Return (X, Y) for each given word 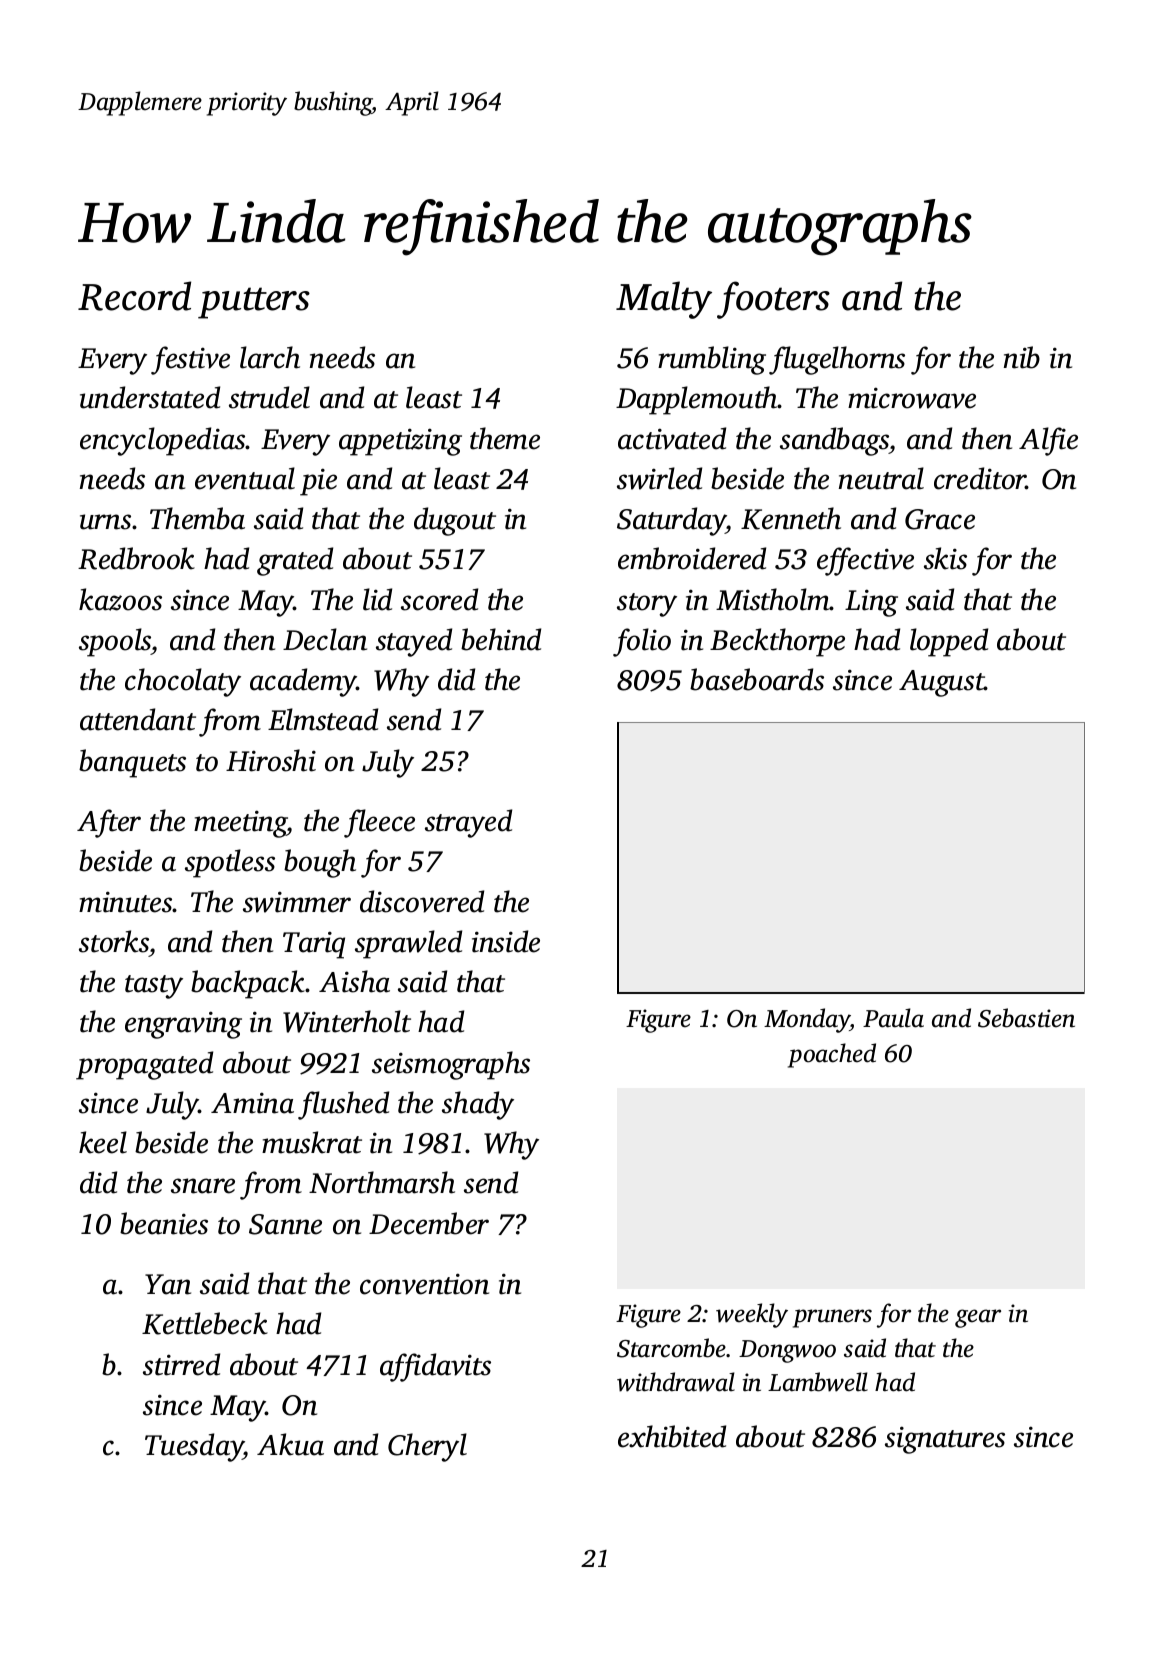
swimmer (297, 902)
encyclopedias (163, 441)
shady (478, 1105)
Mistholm (773, 599)
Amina (252, 1103)
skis (945, 558)
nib (1022, 357)
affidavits (435, 1367)
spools (115, 642)
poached (832, 1055)
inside (506, 941)
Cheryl (427, 1447)
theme (505, 438)
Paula (893, 1018)
